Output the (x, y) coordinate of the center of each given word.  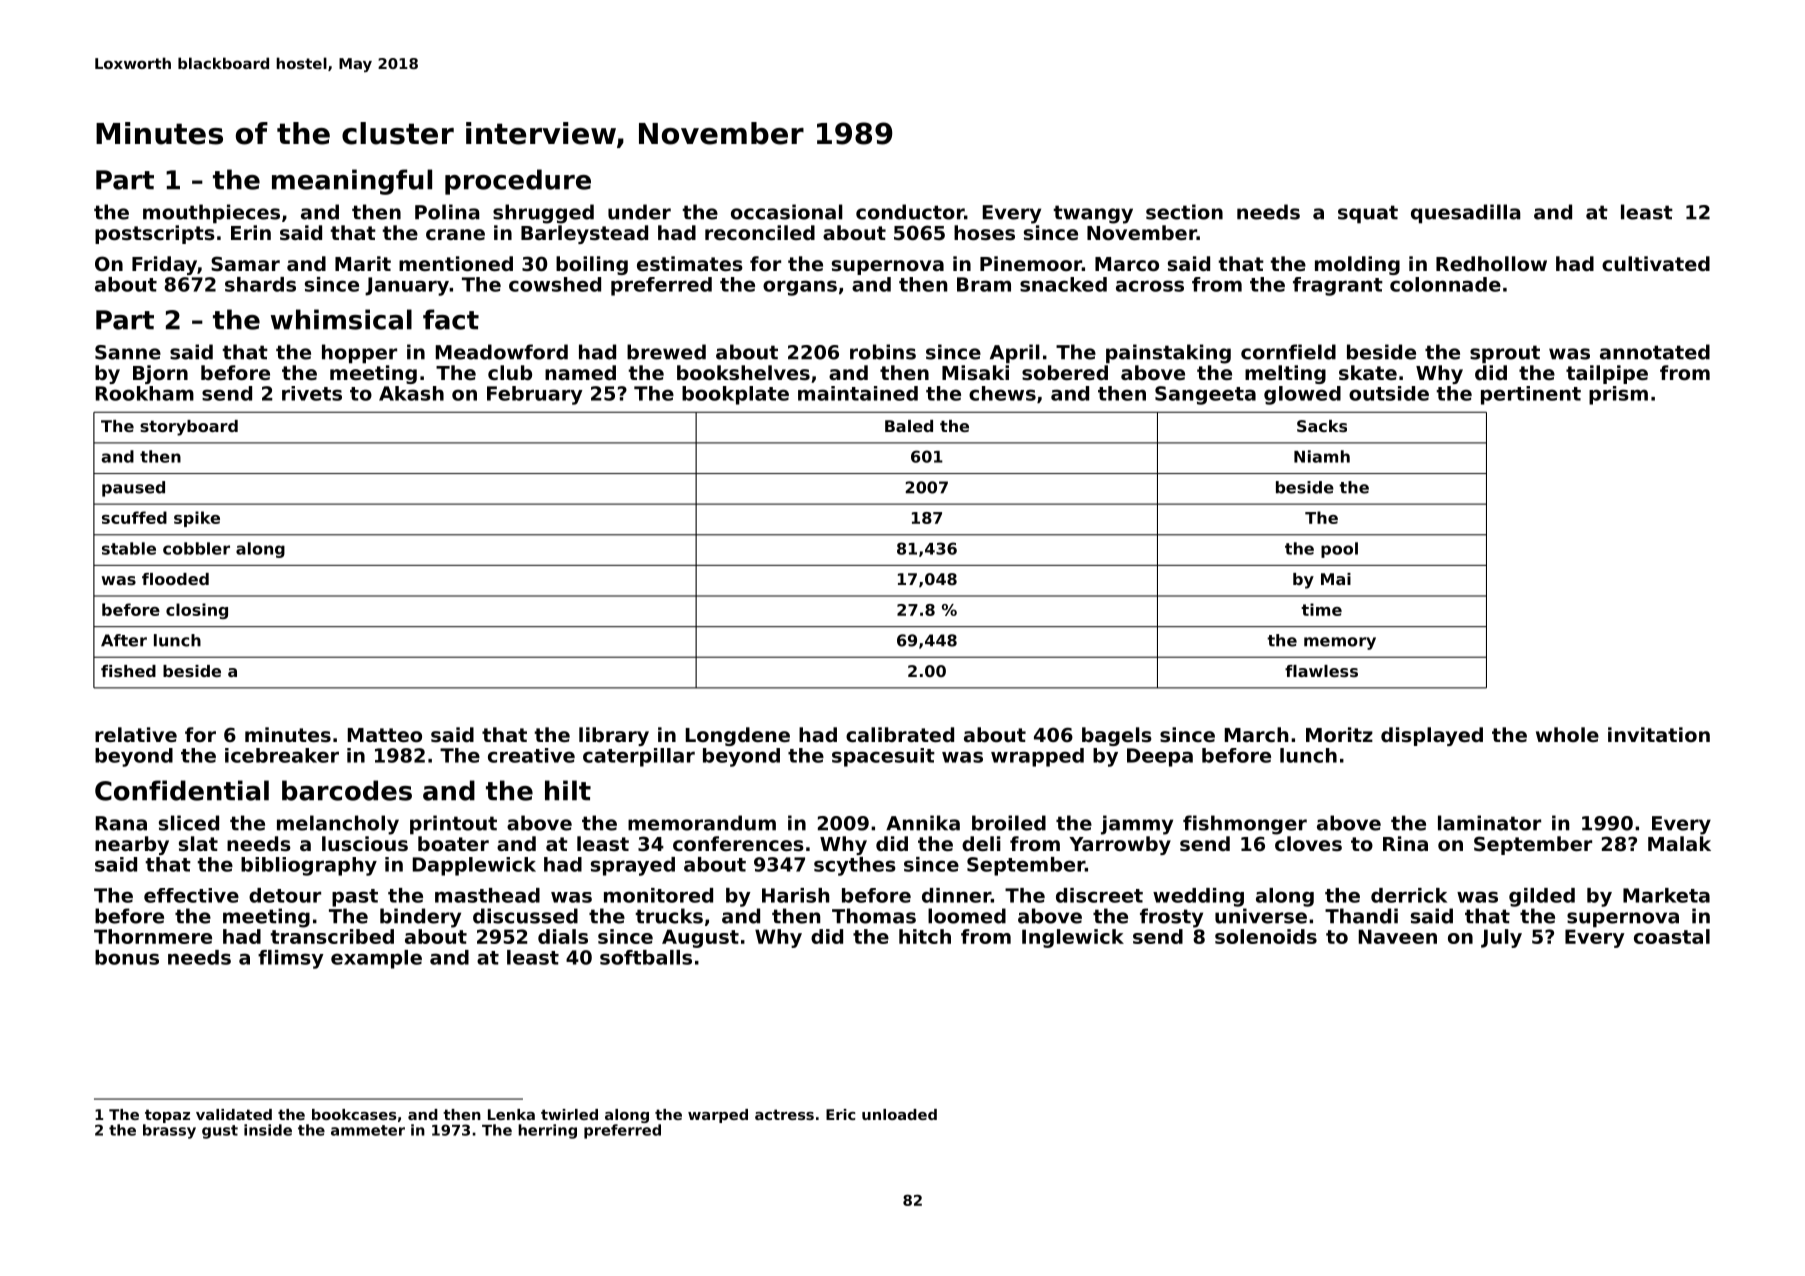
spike (197, 519)
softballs (646, 957)
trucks (669, 916)
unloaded (899, 1114)
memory (1340, 643)
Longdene (738, 736)
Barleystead (584, 234)
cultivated (1656, 263)
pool (1339, 550)
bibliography (309, 866)
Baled (909, 426)
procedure (518, 182)
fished (128, 671)
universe (1261, 916)
